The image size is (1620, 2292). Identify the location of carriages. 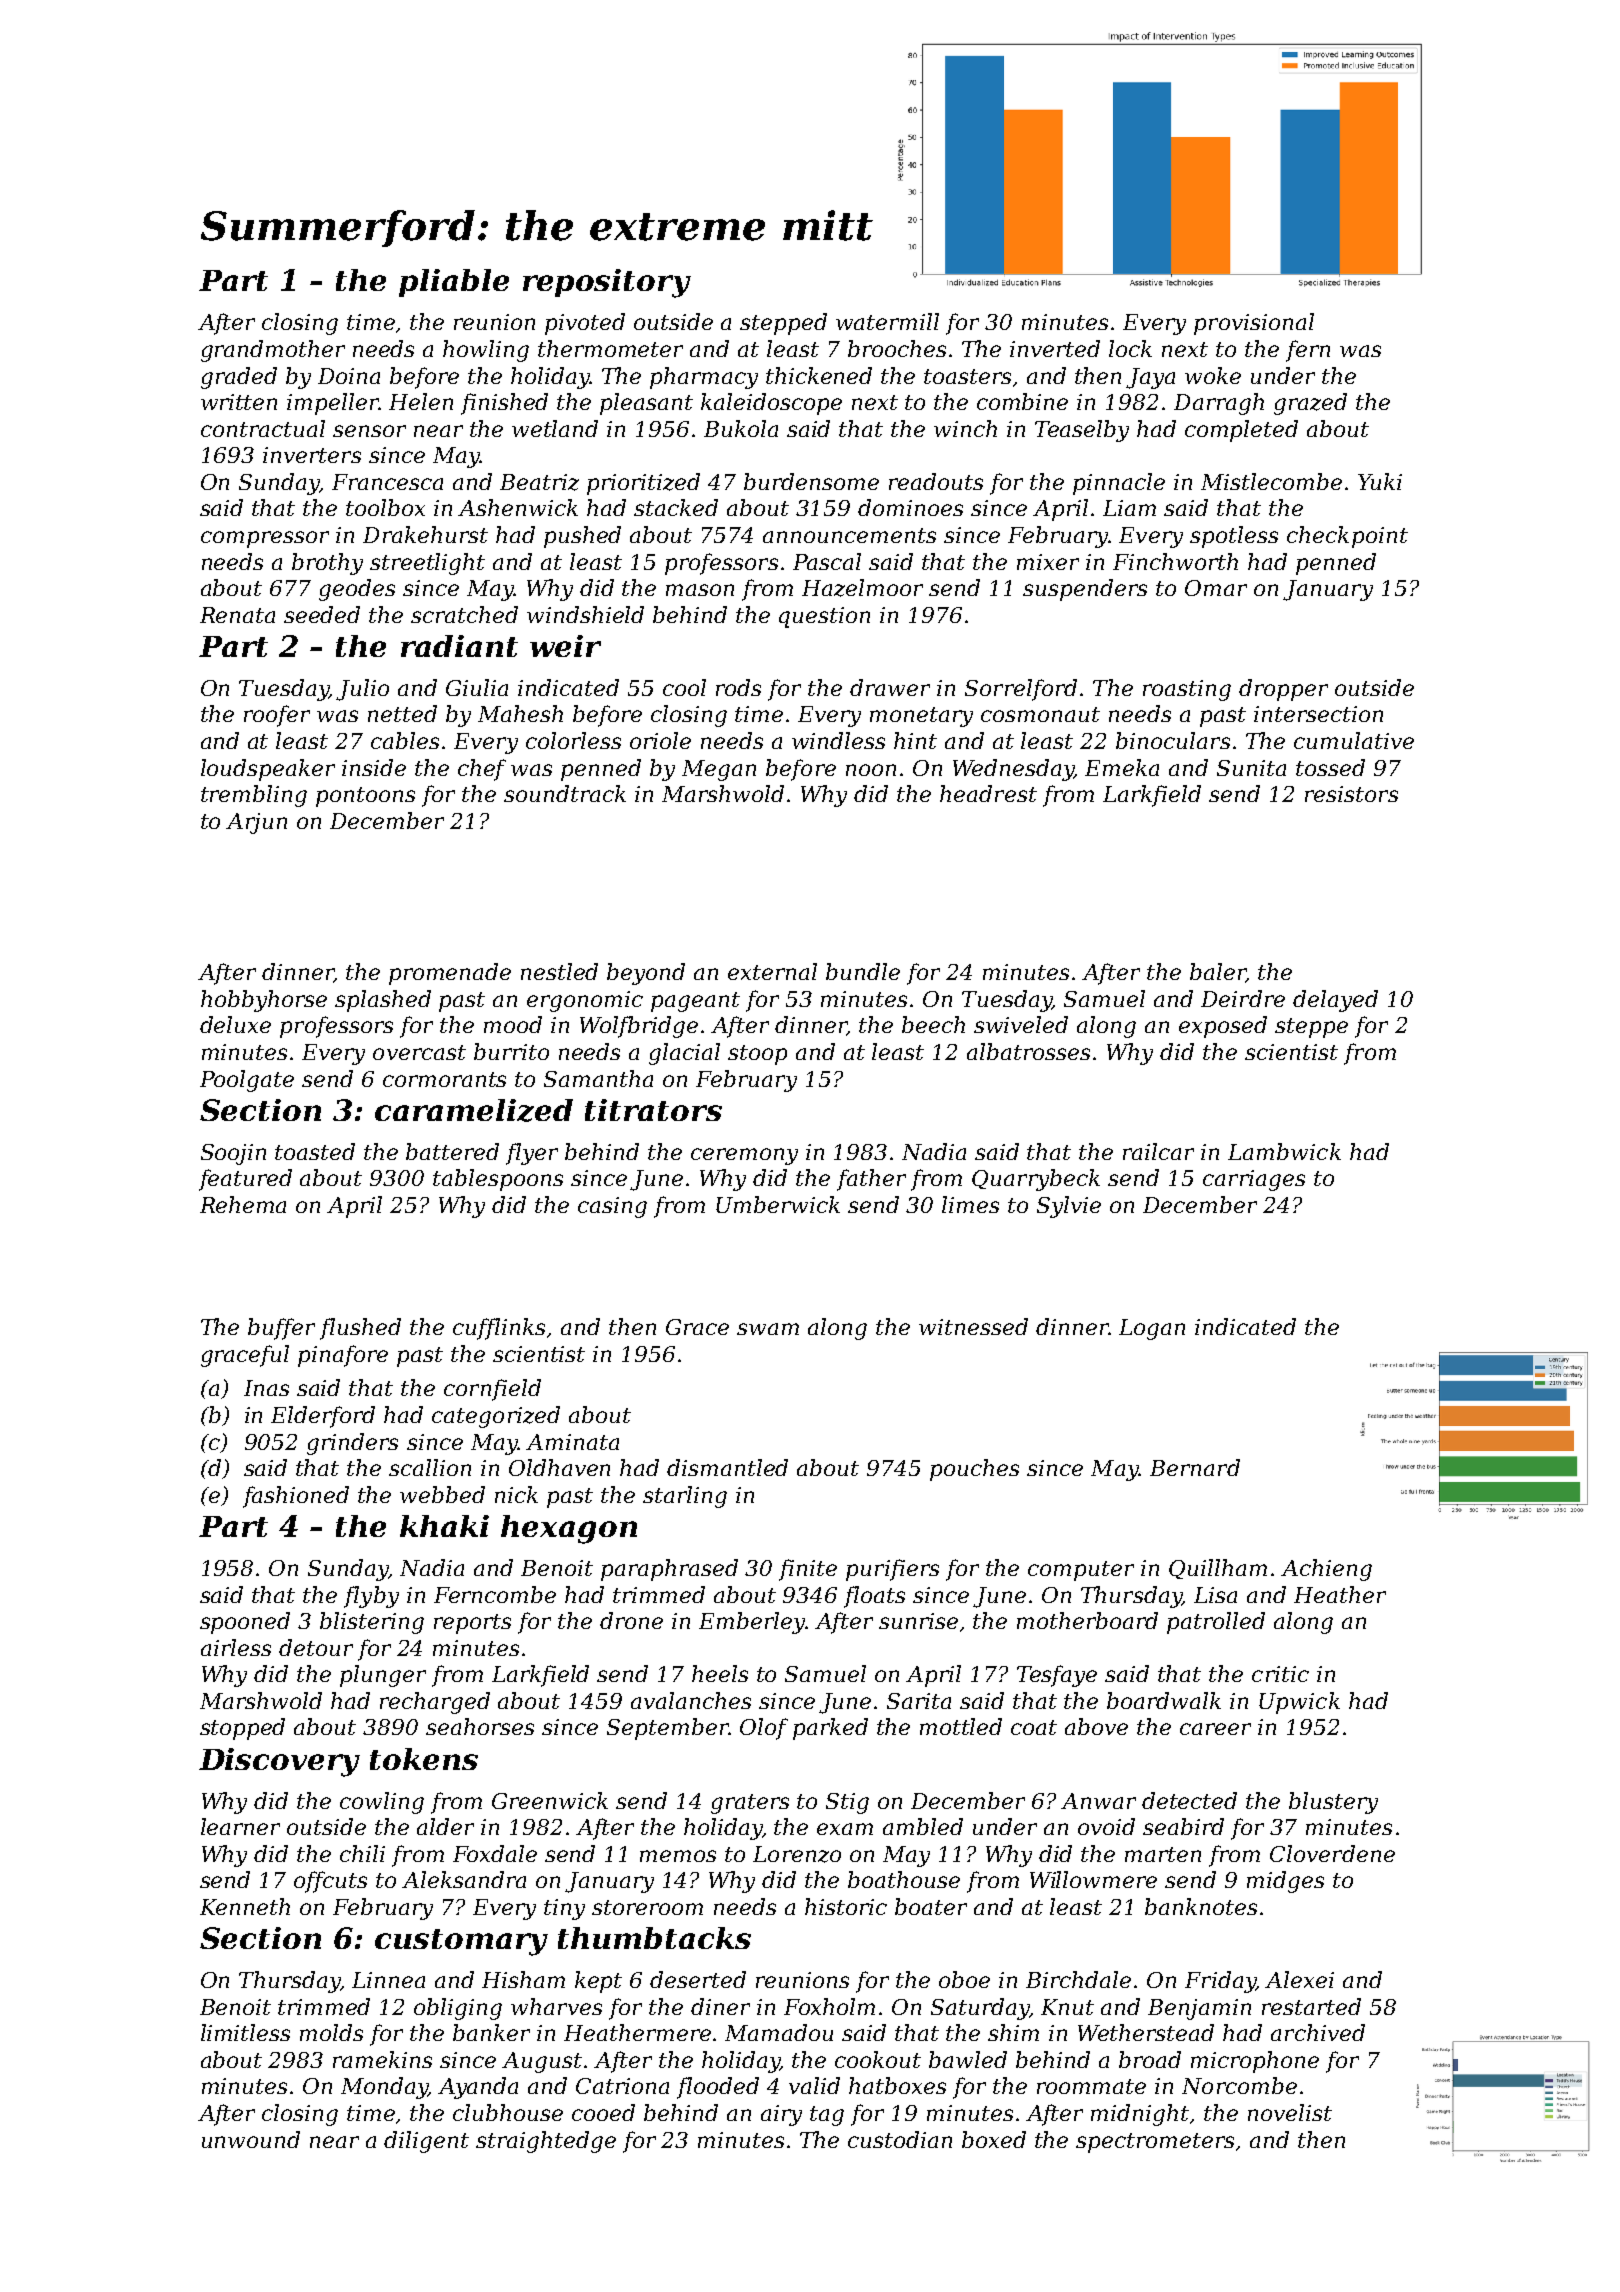
(1254, 1180).
